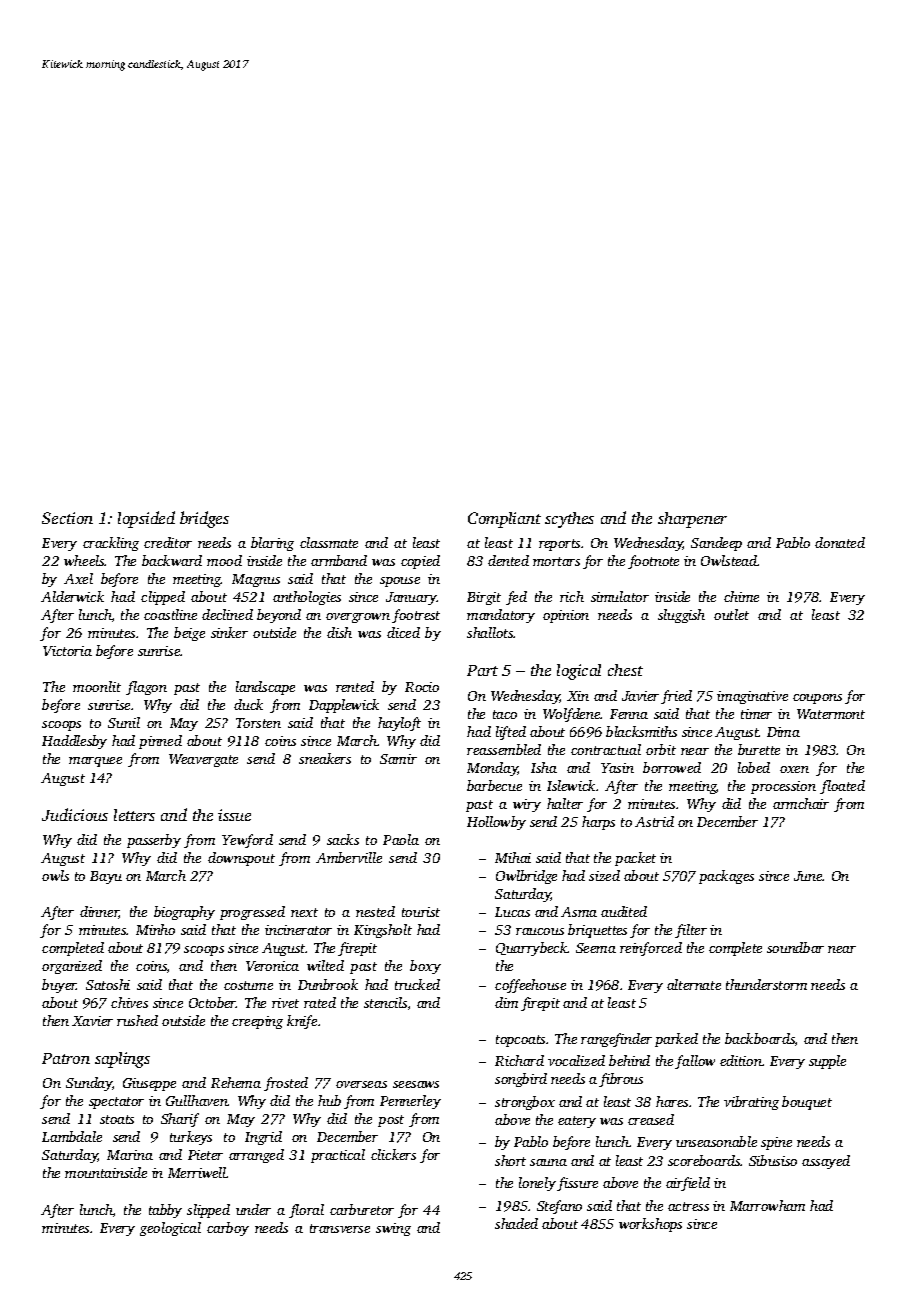 The image size is (908, 1316). Describe the element at coordinates (625, 670) in the screenshot. I see `chest` at that location.
